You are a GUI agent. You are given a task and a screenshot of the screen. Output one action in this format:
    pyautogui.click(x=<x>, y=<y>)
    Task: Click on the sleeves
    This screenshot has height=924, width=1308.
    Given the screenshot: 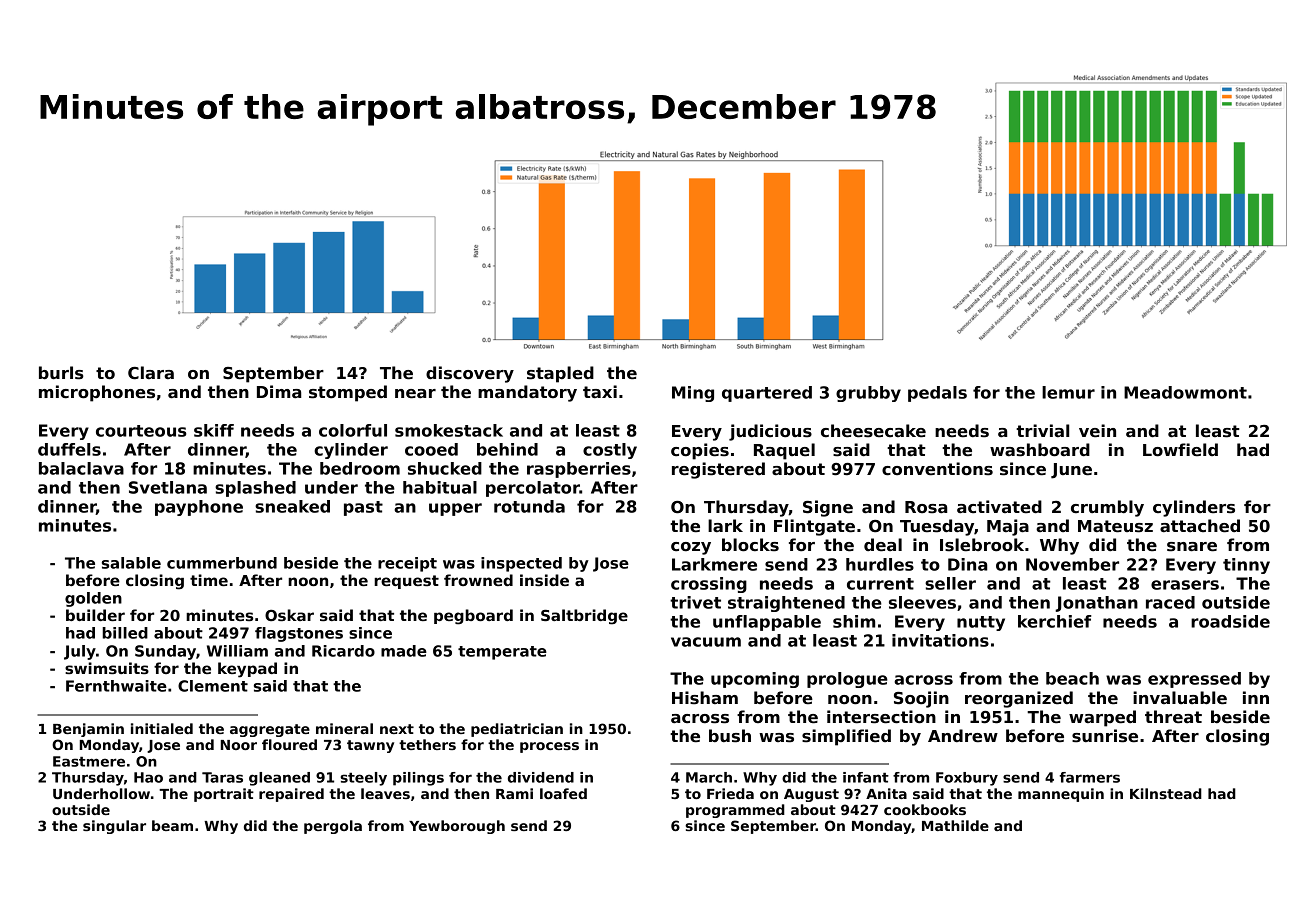 What is the action you would take?
    pyautogui.click(x=922, y=602)
